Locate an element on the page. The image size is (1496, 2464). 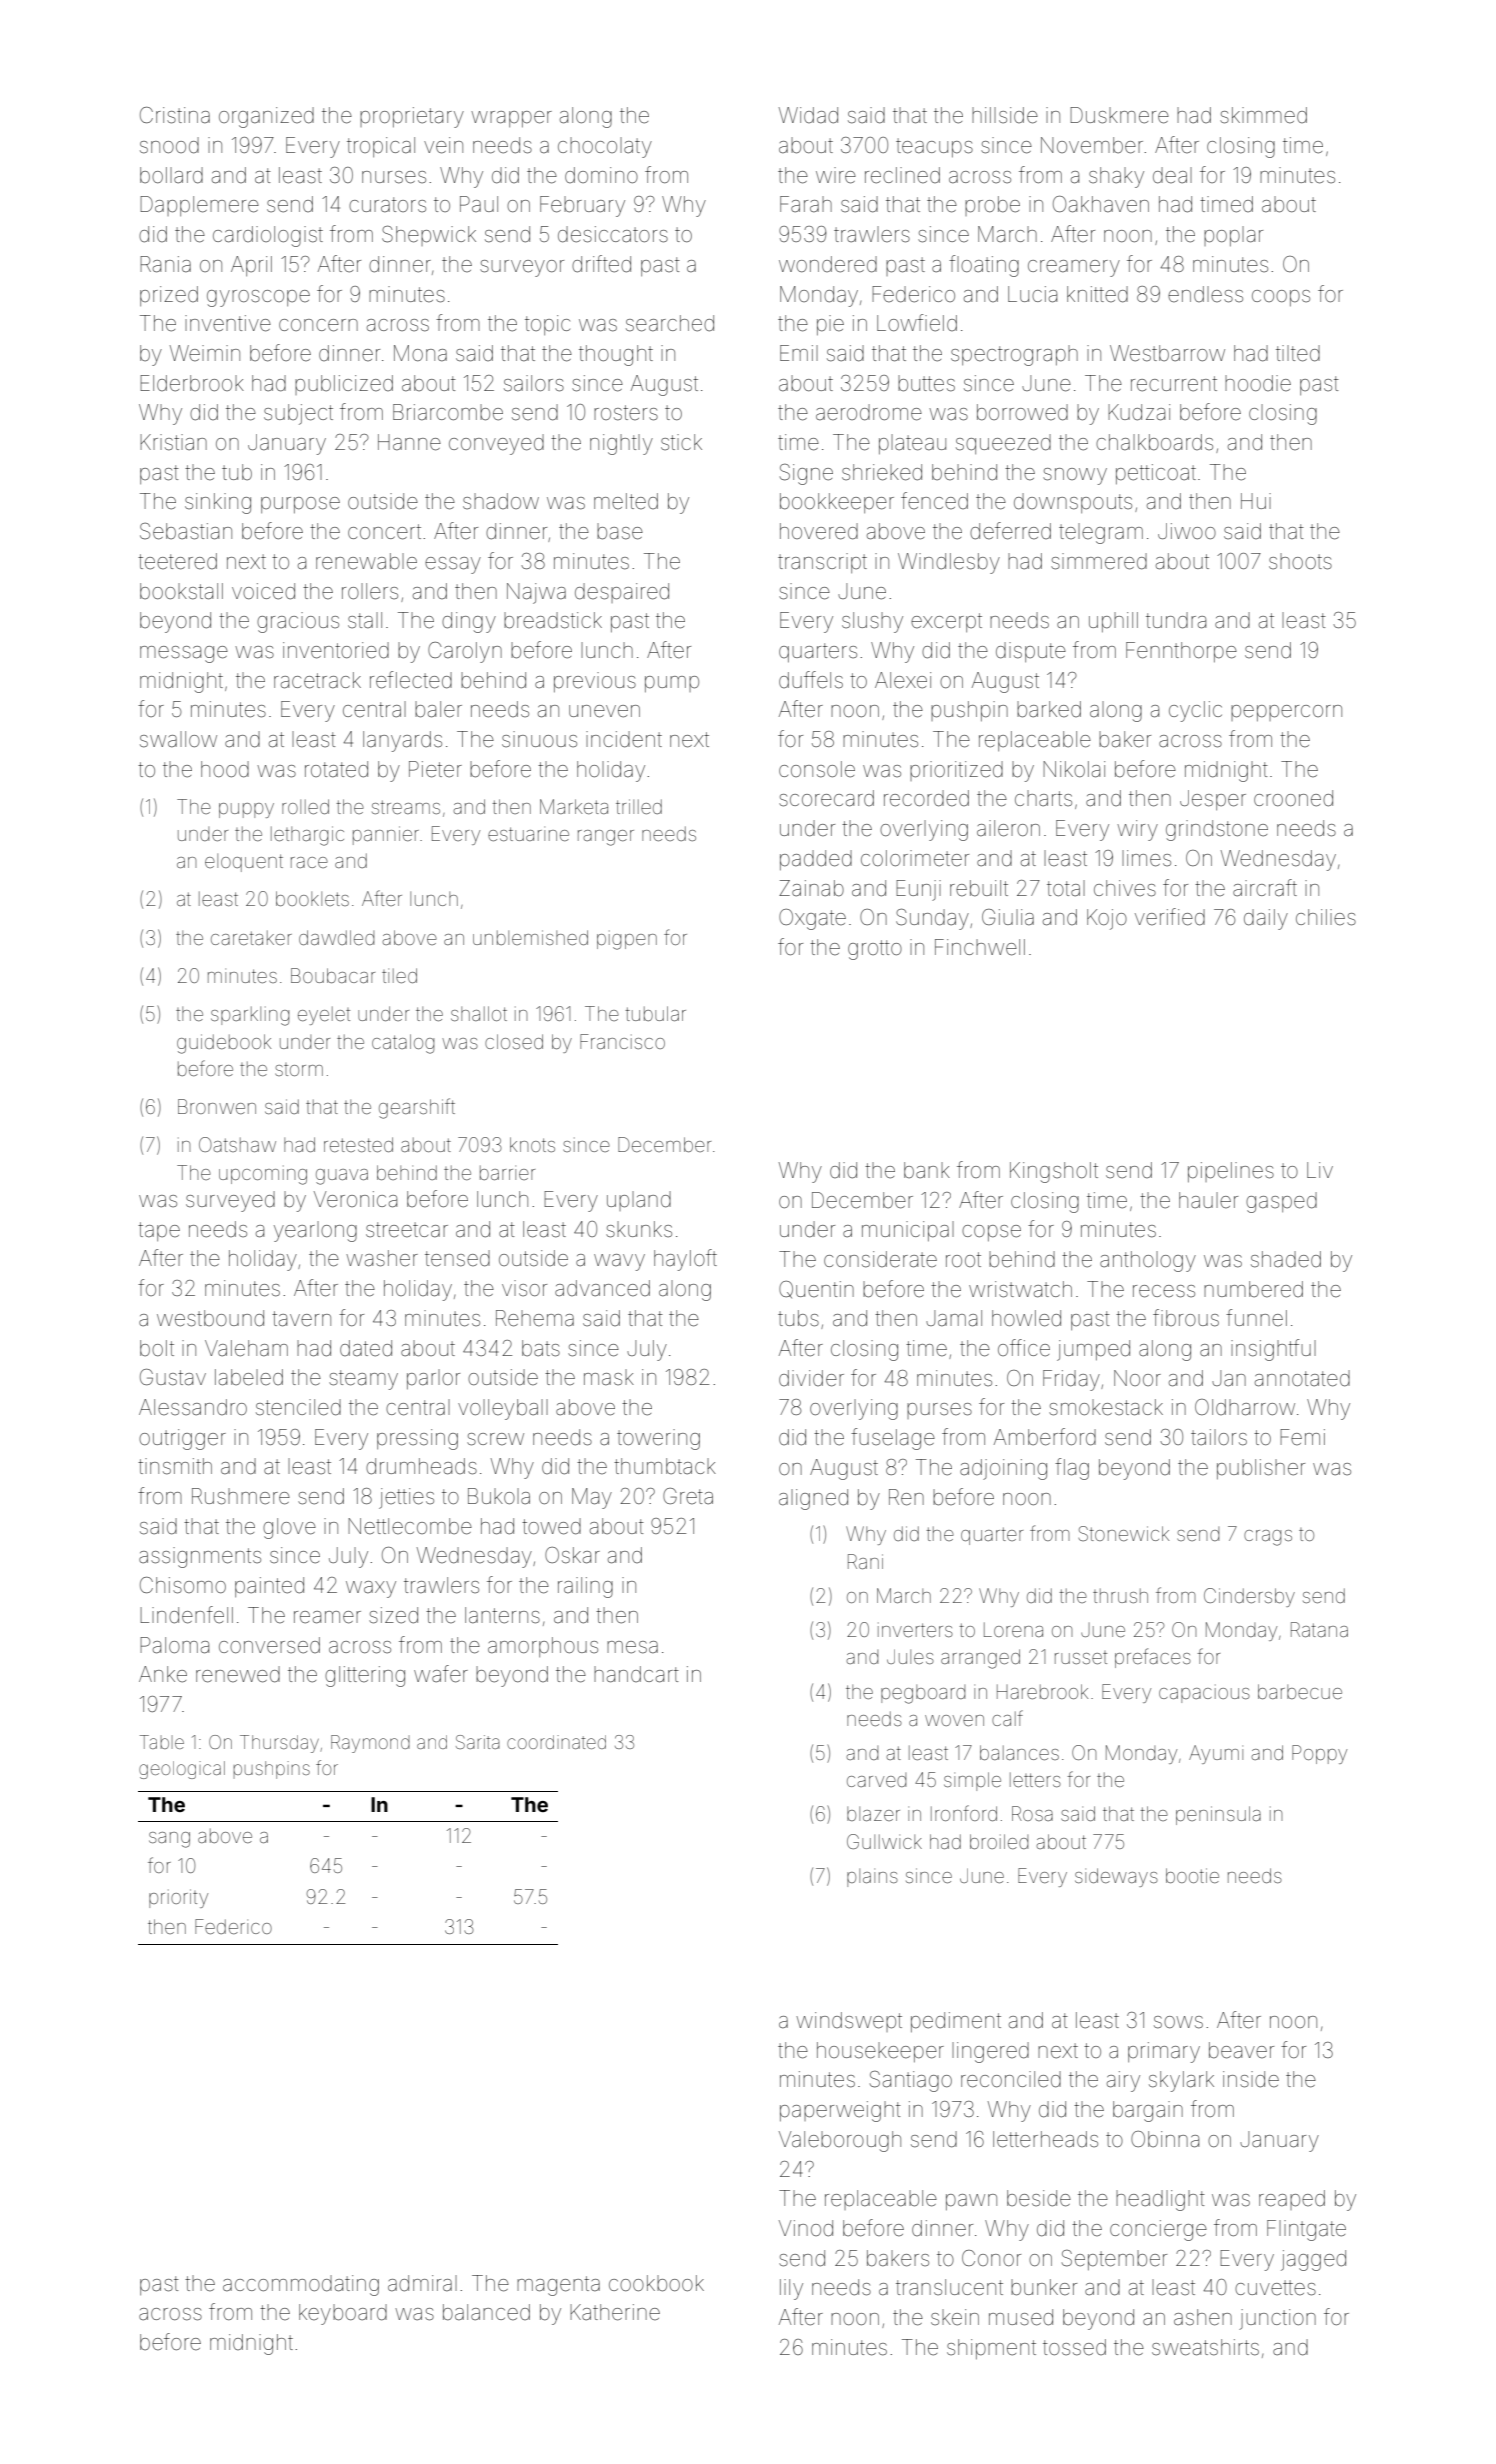
daily is located at coordinates (1266, 919).
